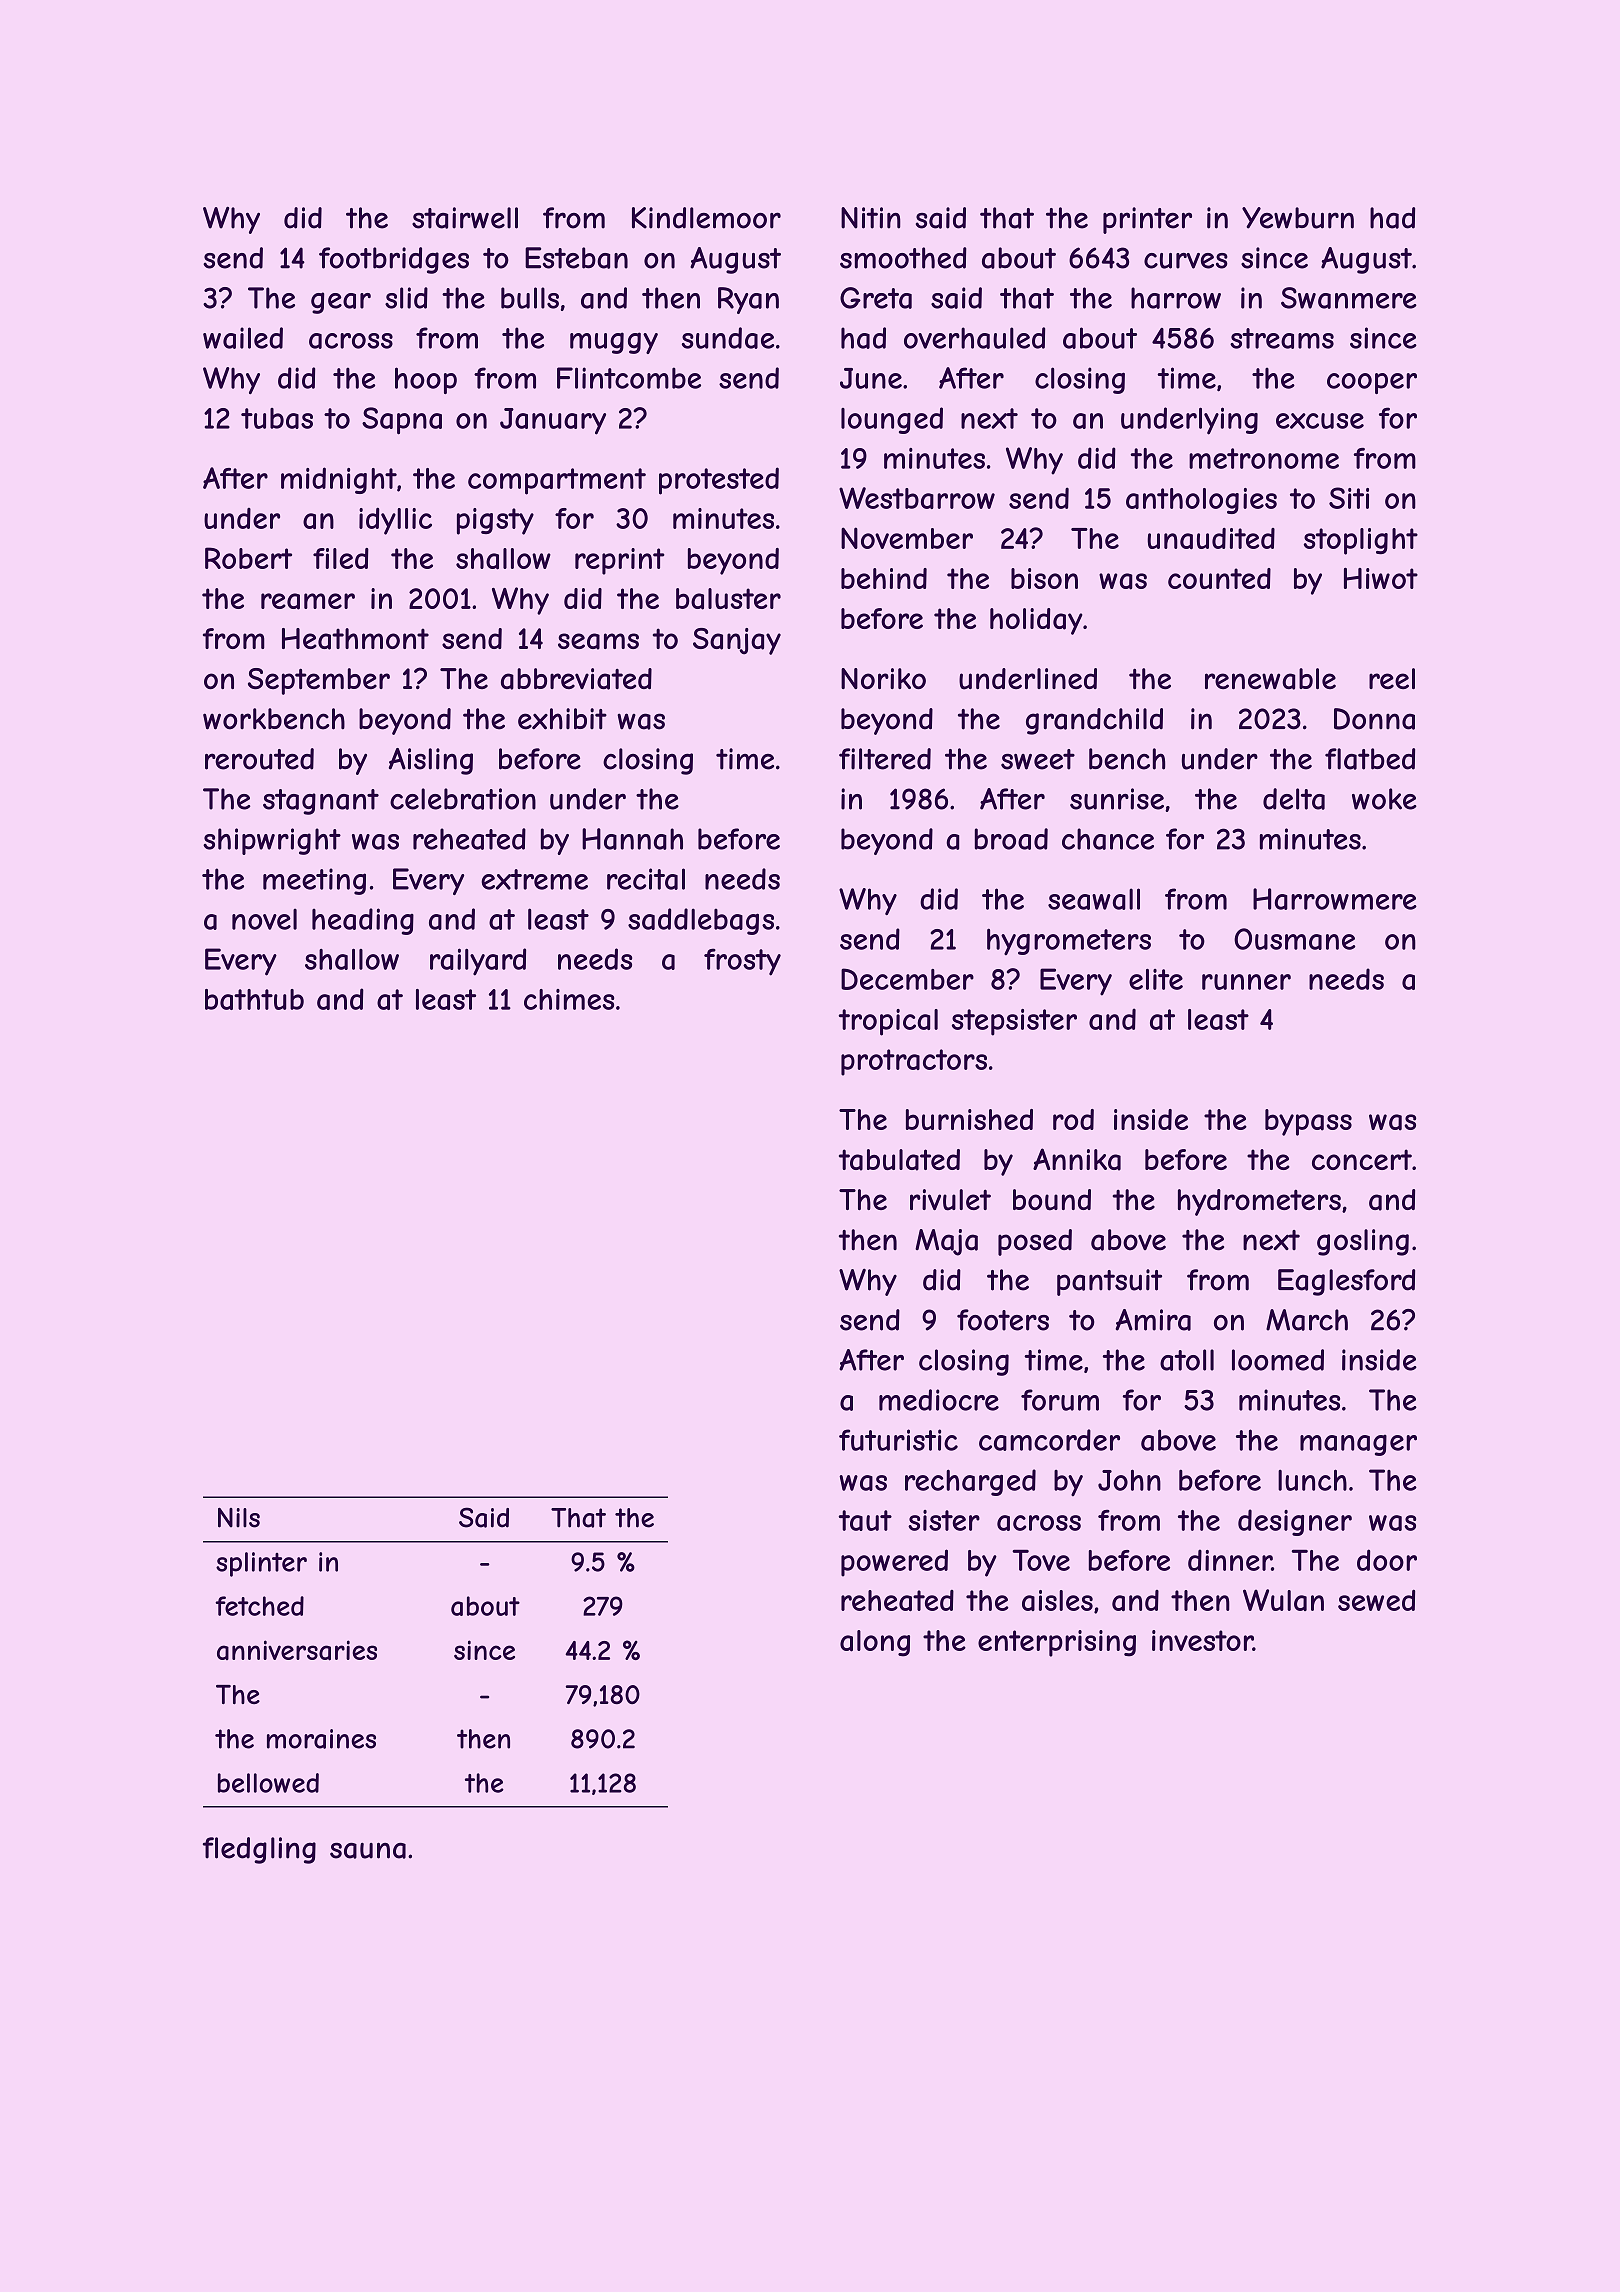 This screenshot has height=2292, width=1620. Describe the element at coordinates (569, 999) in the screenshot. I see `chimes` at that location.
